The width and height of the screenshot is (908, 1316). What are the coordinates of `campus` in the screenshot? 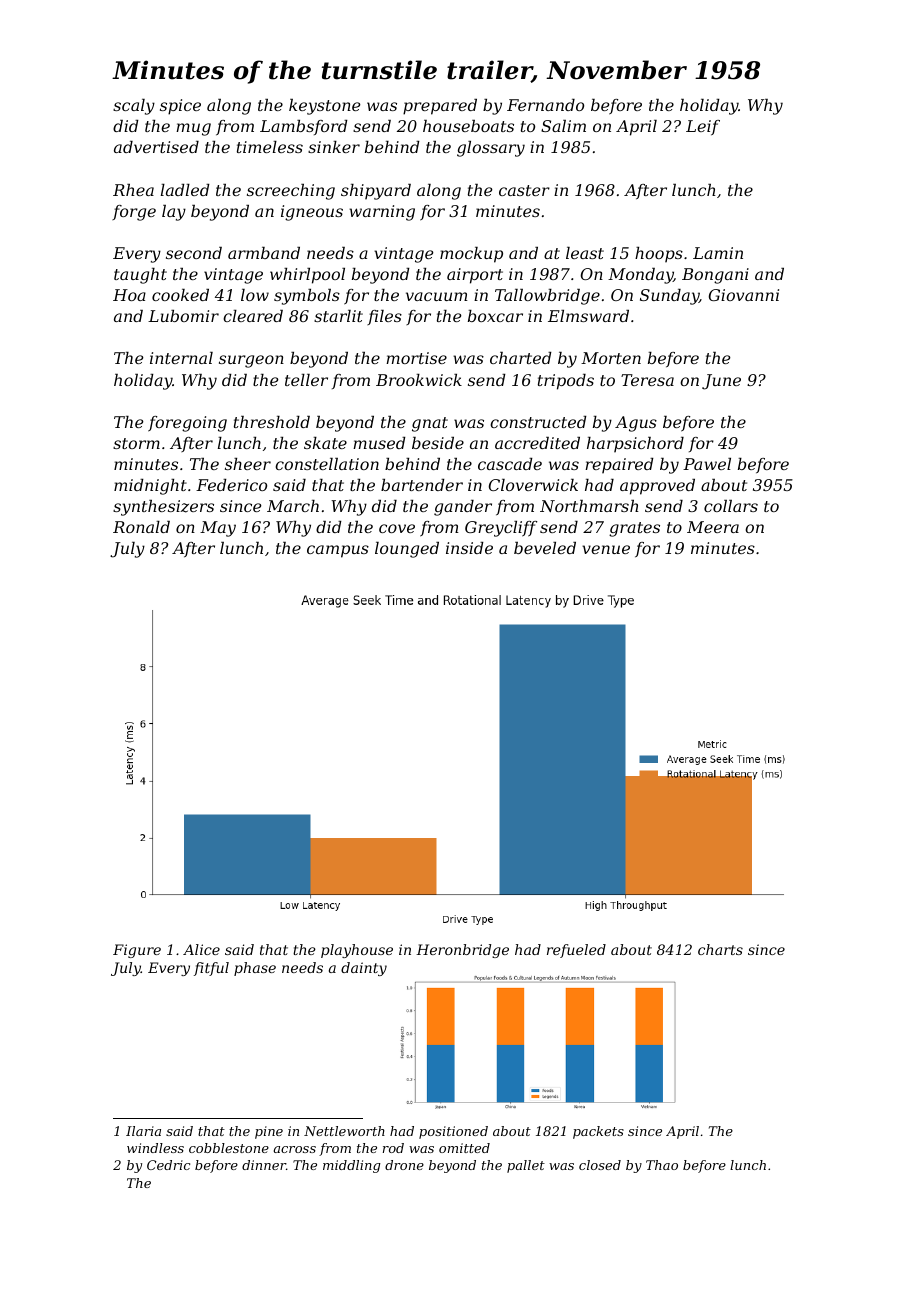 It's located at (338, 551).
